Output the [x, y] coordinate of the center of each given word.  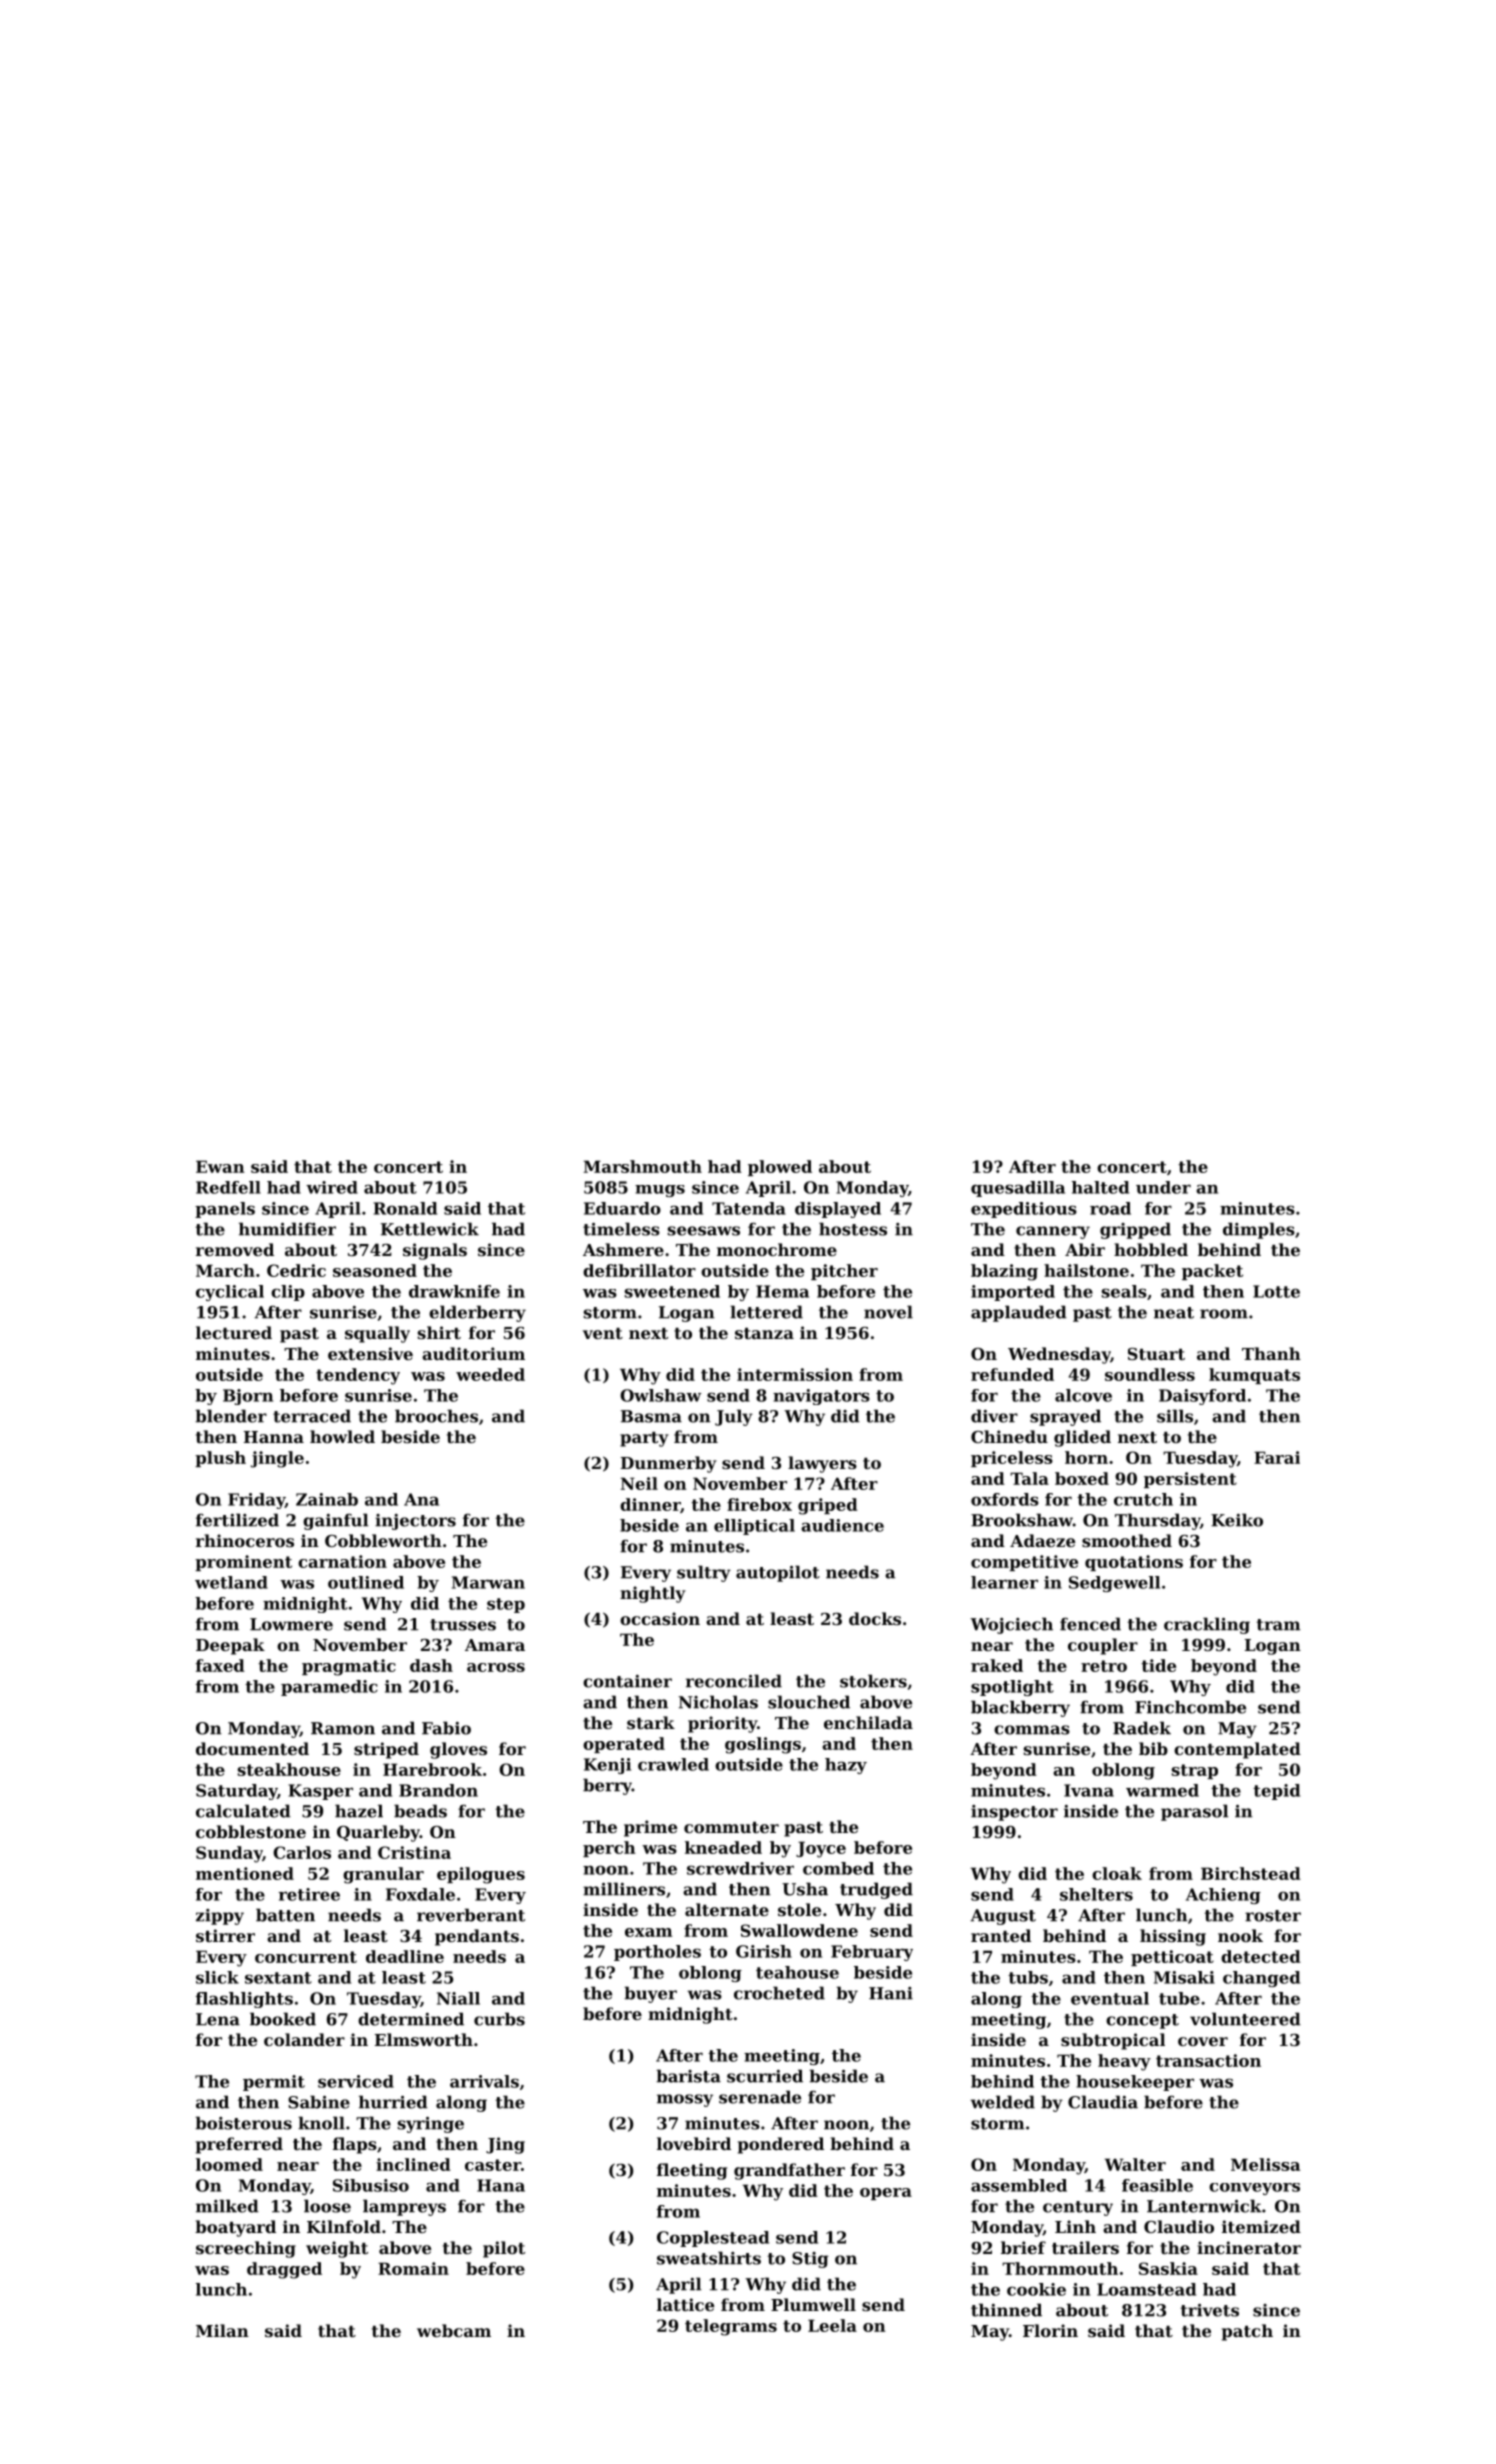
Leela [832, 2325]
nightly [653, 1594]
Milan [222, 2330]
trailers [1085, 2247]
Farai [1277, 1457]
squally [377, 1334]
